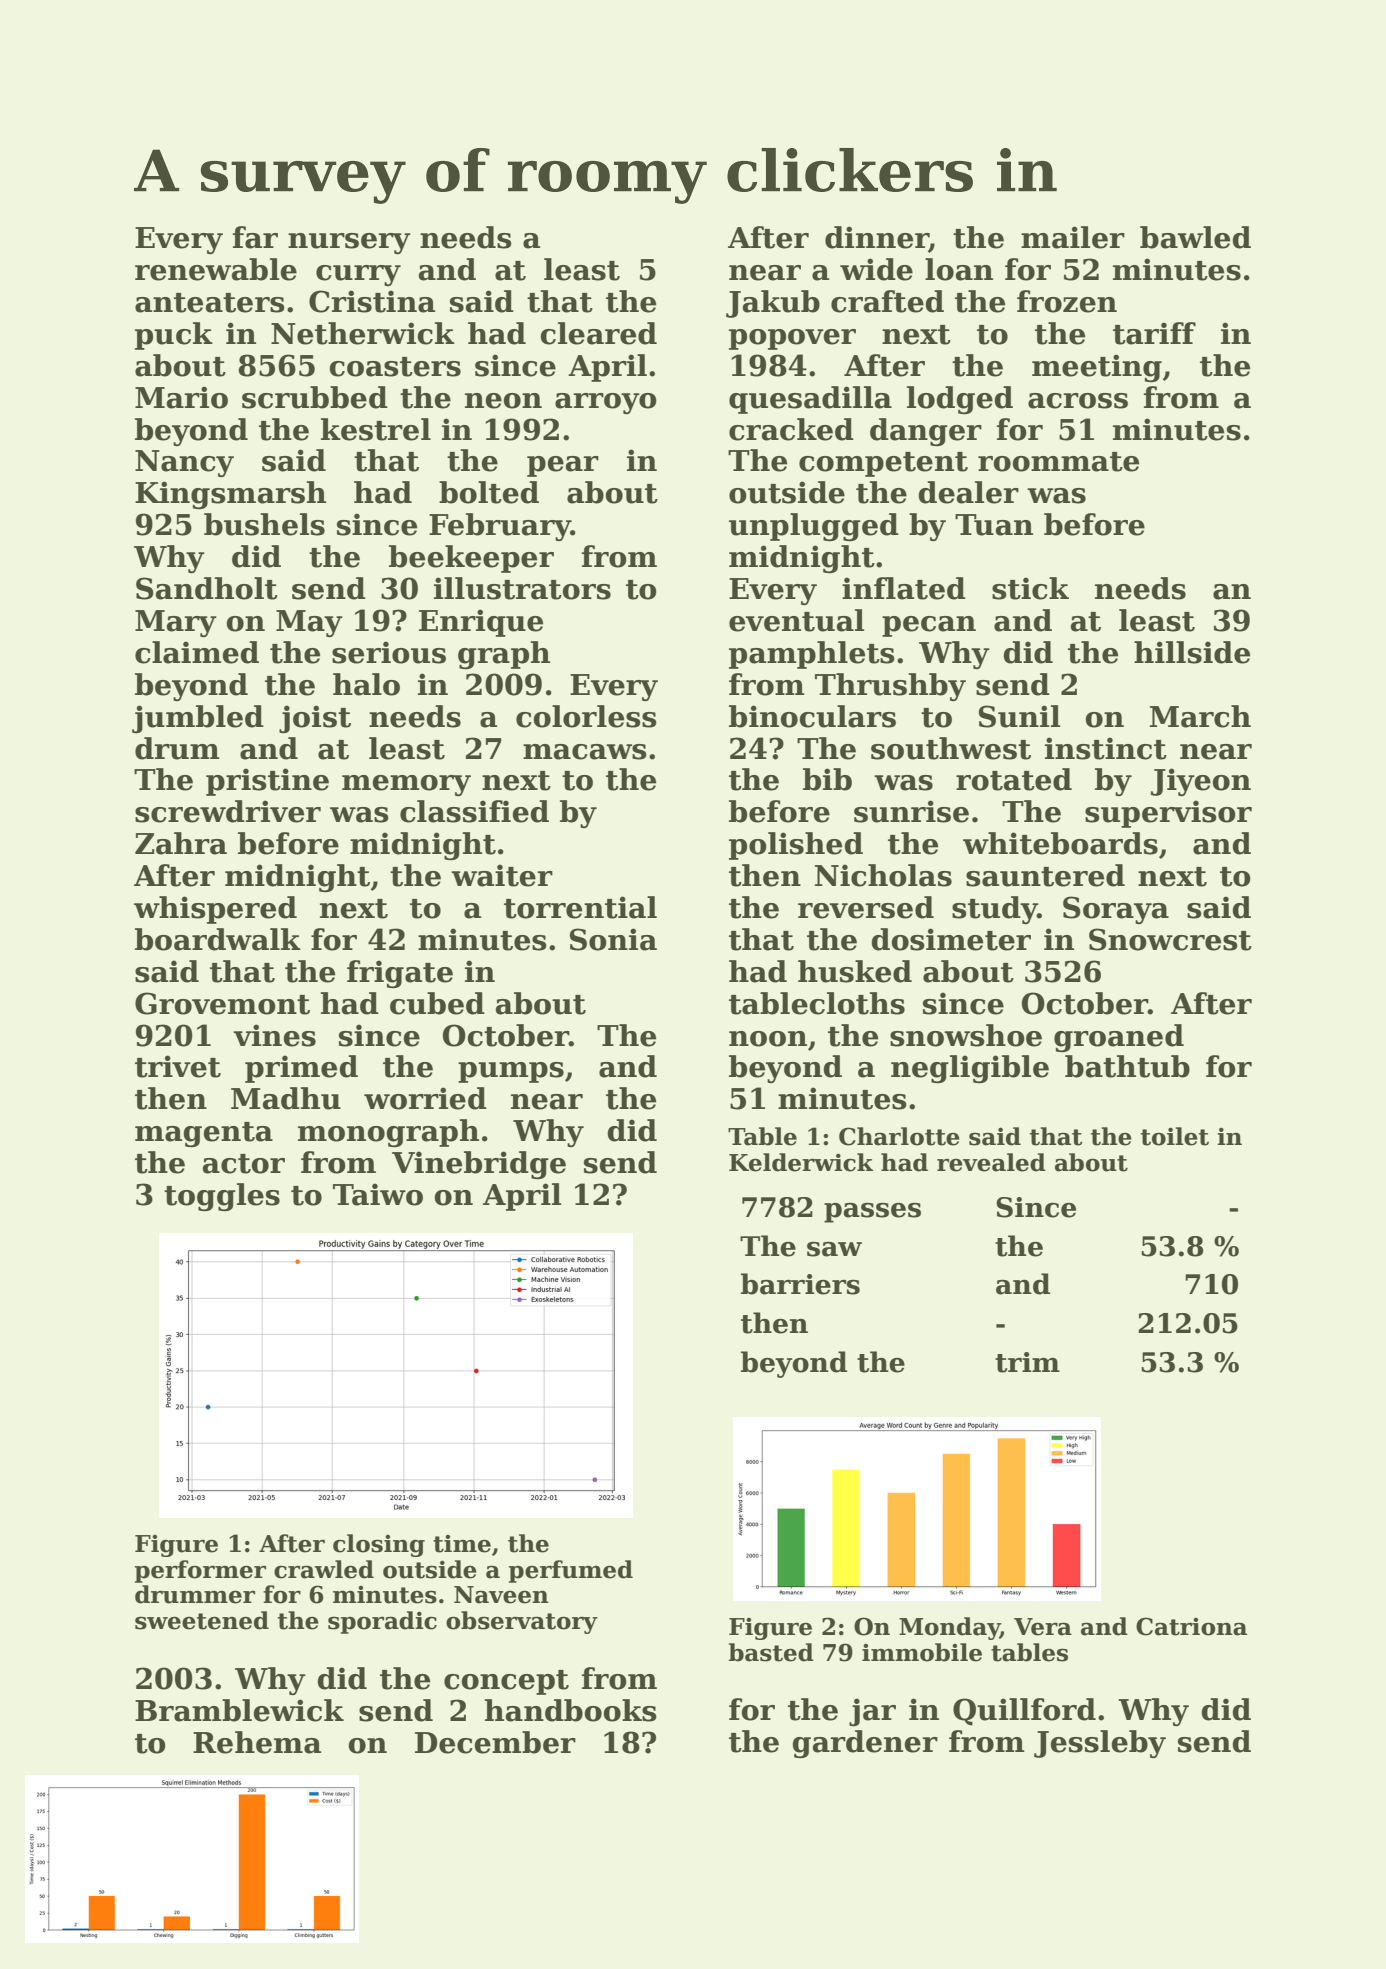 The height and width of the screenshot is (1969, 1386). What do you see at coordinates (613, 939) in the screenshot?
I see `Sonia` at bounding box center [613, 939].
